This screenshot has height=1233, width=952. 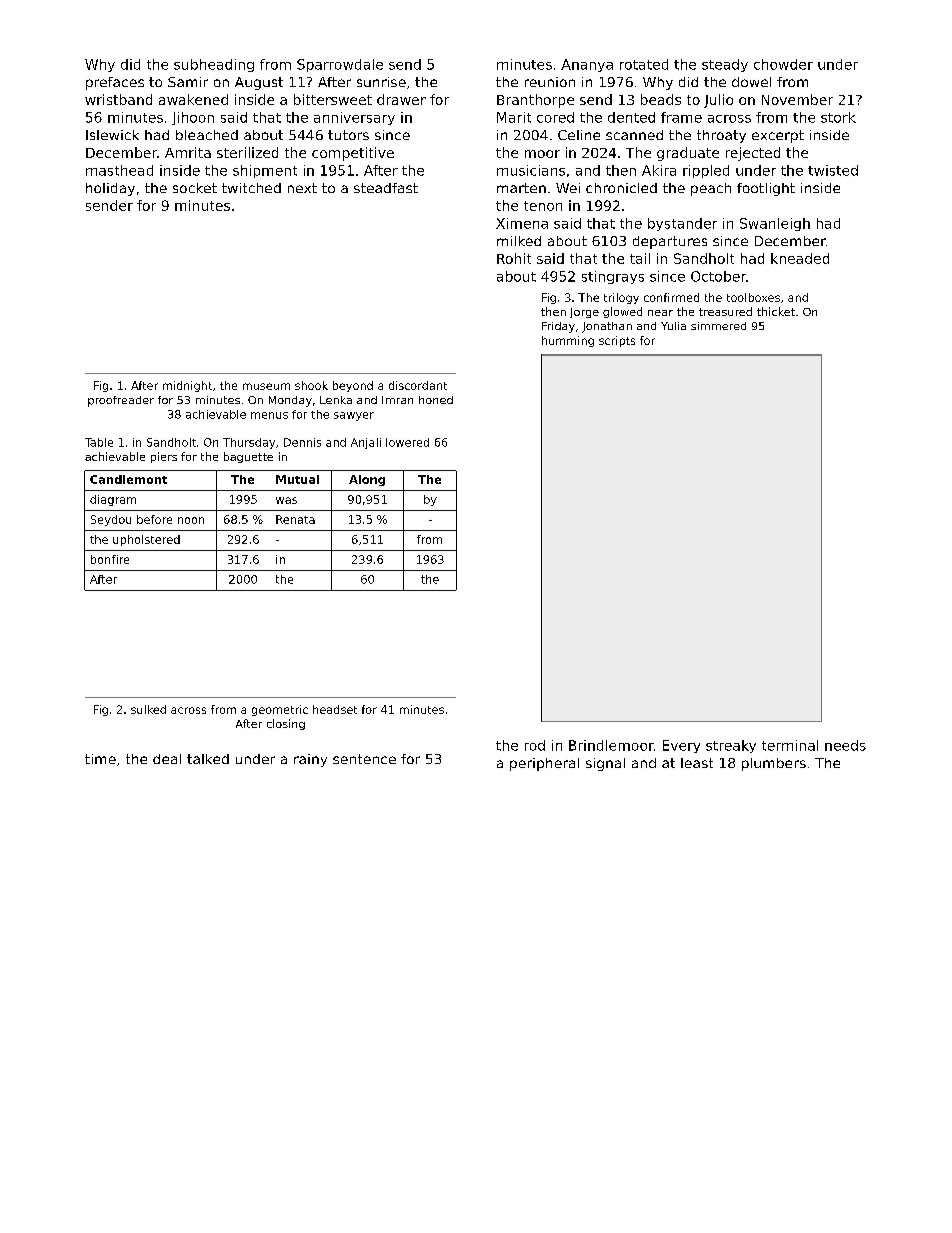 What do you see at coordinates (514, 258) in the screenshot?
I see `Rohit` at bounding box center [514, 258].
